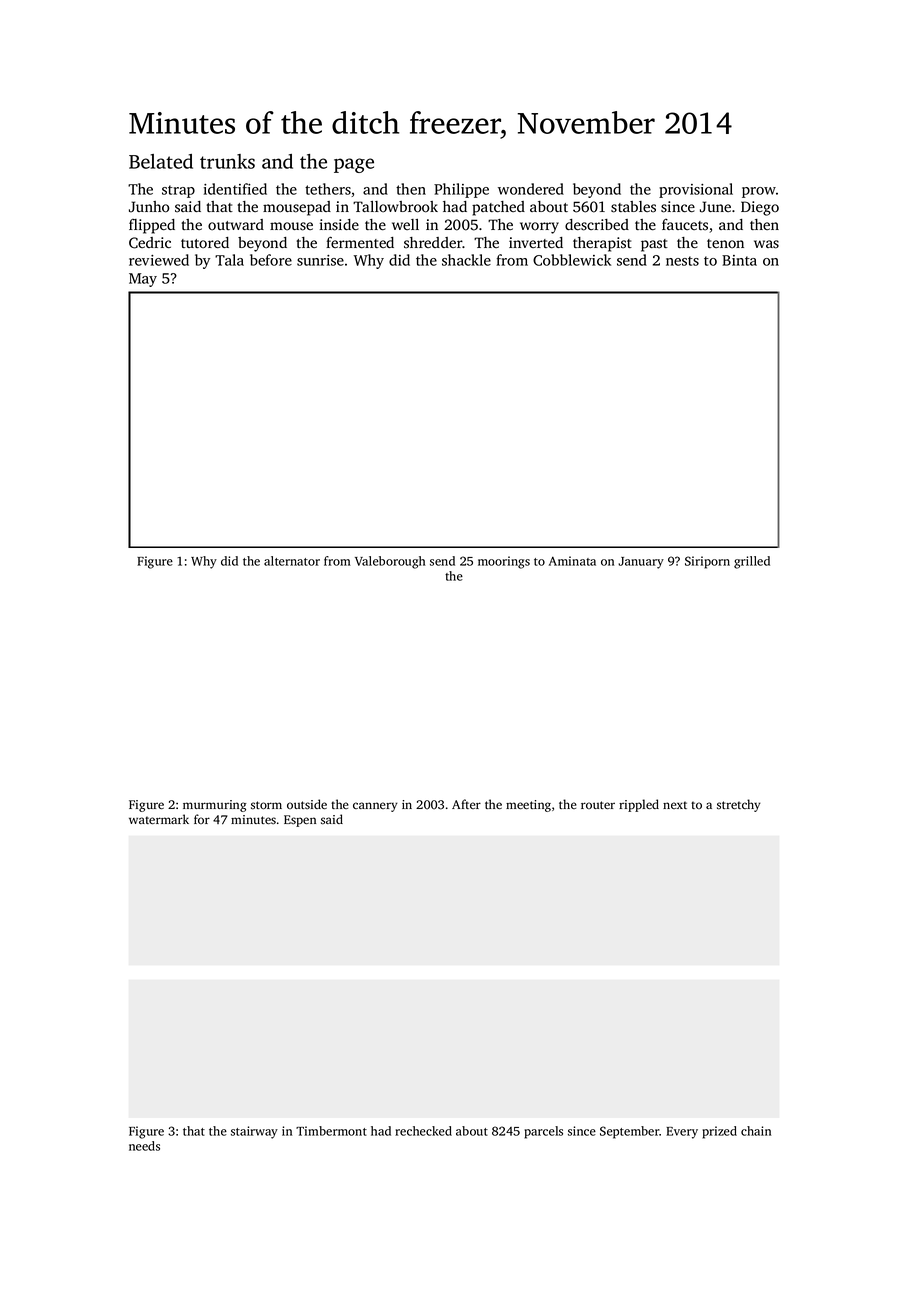  What do you see at coordinates (696, 190) in the screenshot?
I see `provisional` at bounding box center [696, 190].
